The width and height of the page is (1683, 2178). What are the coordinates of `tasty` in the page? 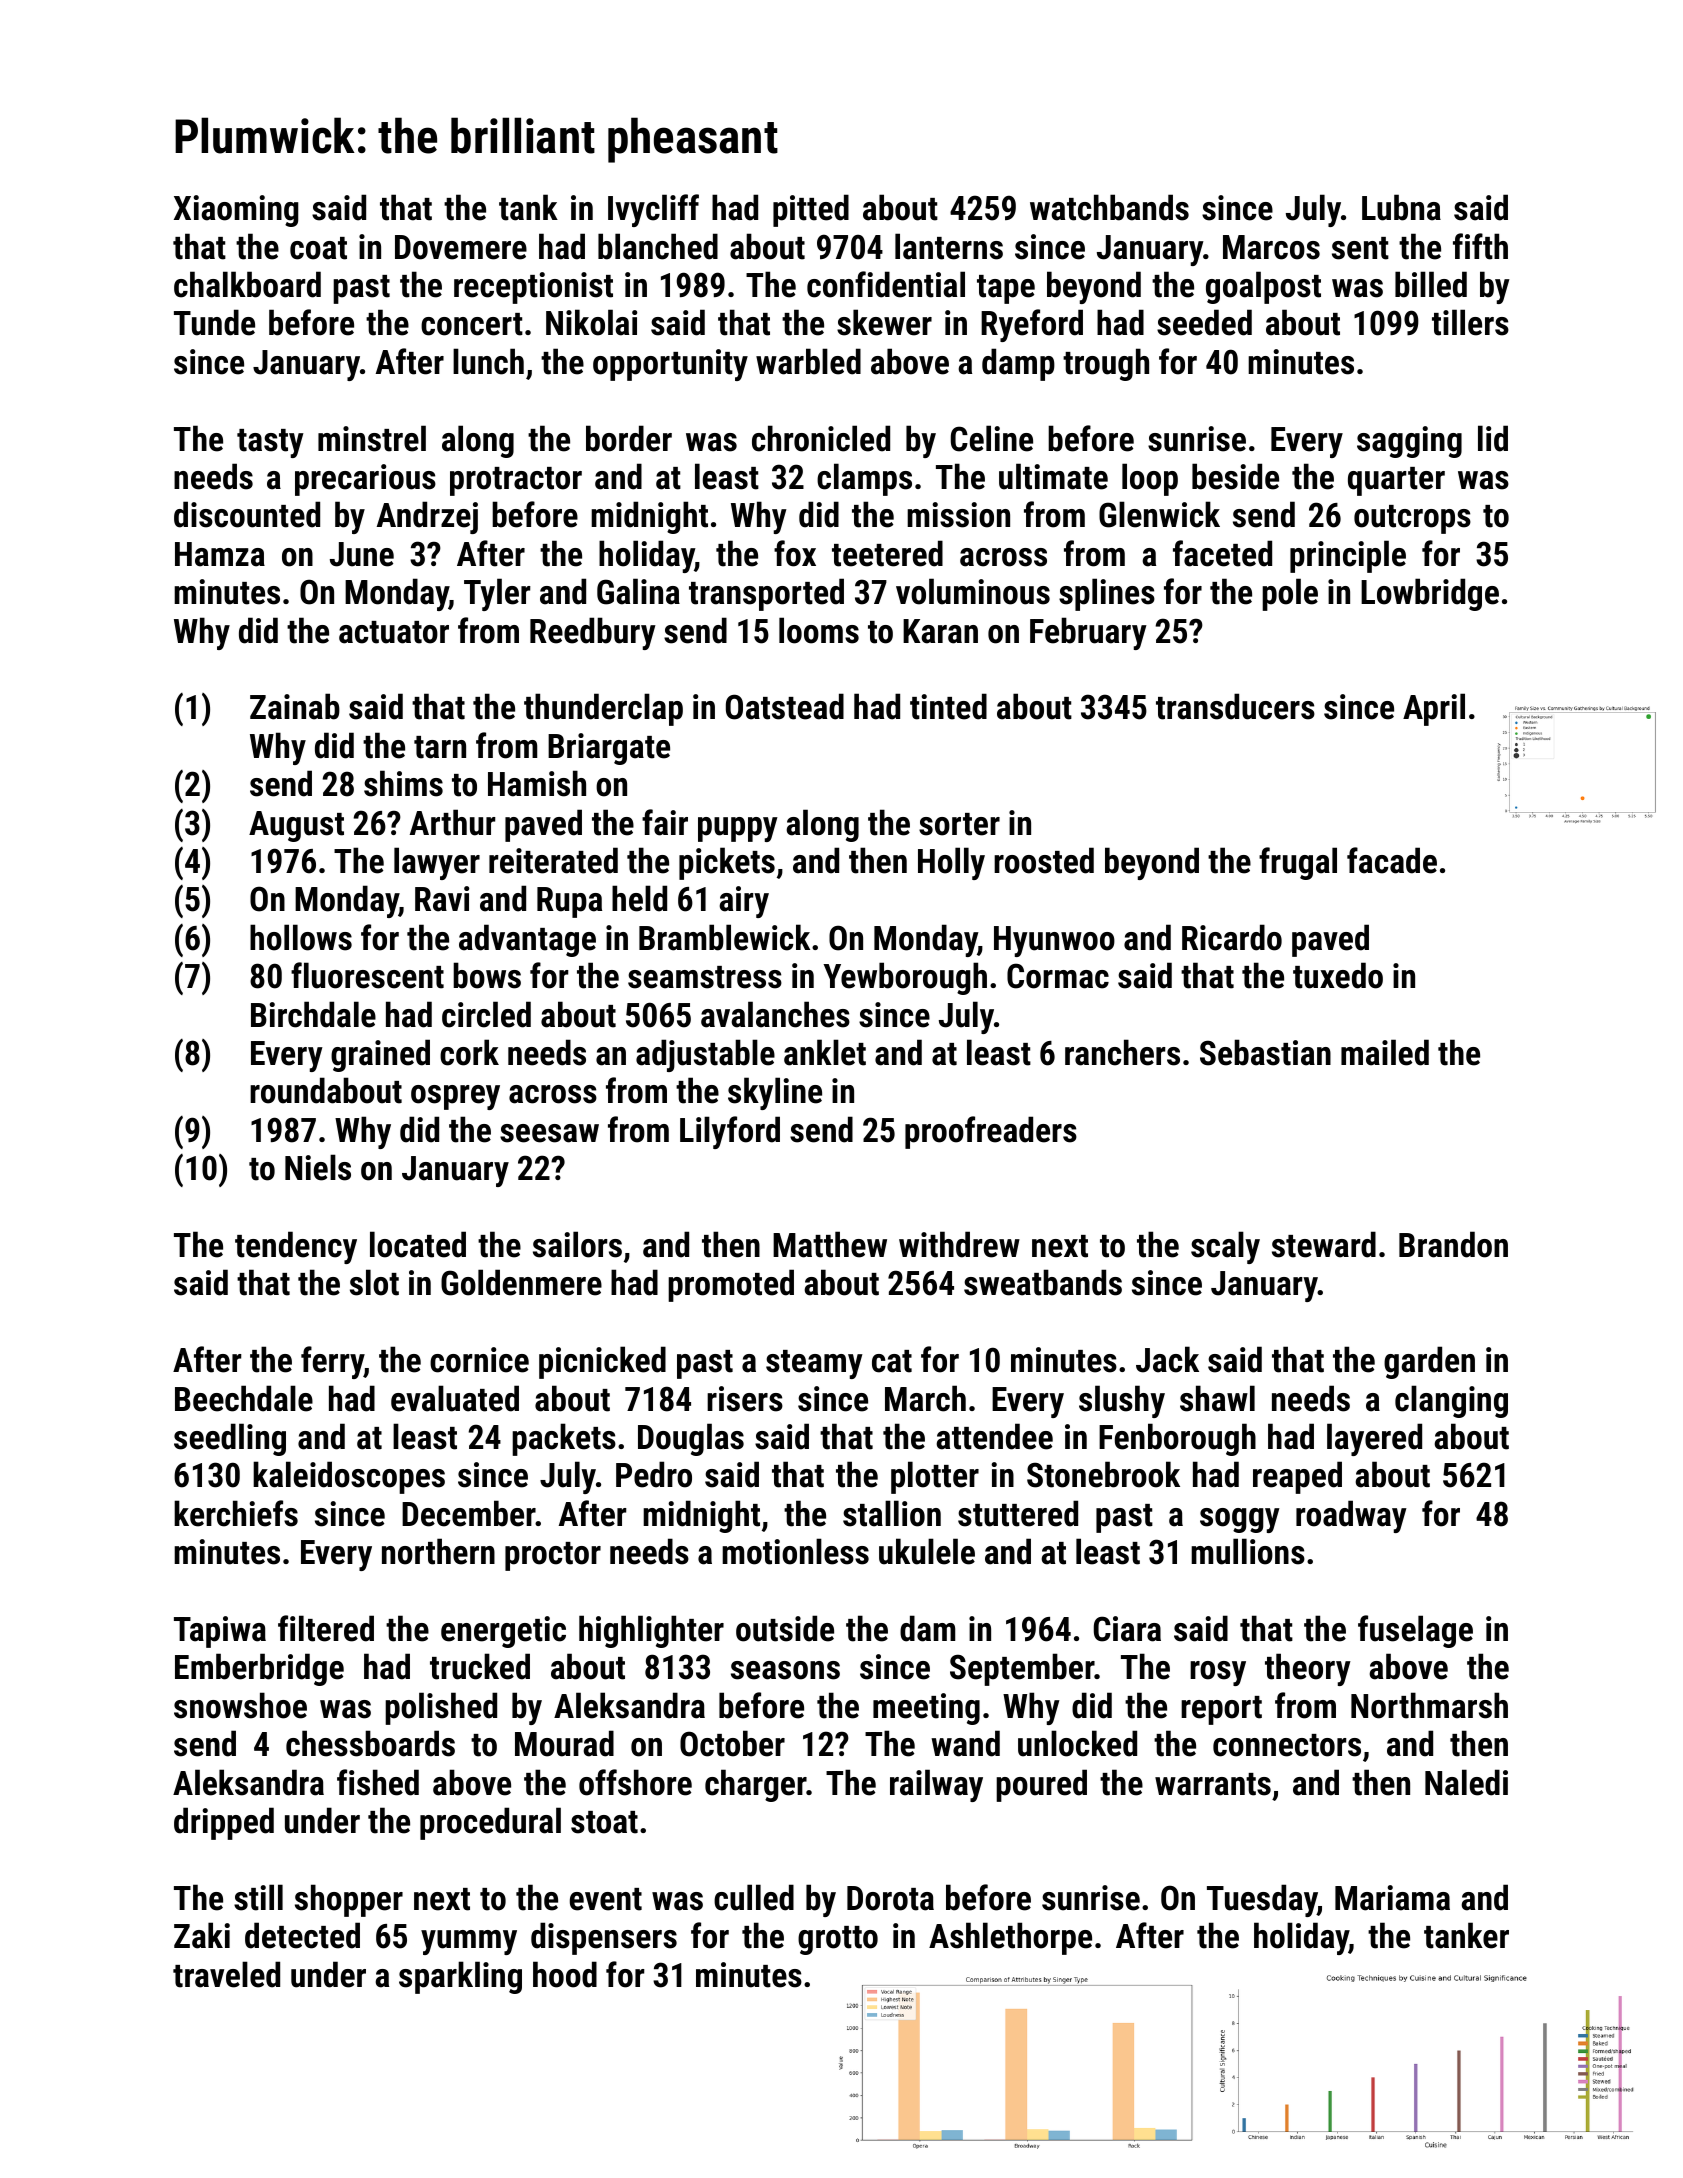 It's located at (270, 443).
